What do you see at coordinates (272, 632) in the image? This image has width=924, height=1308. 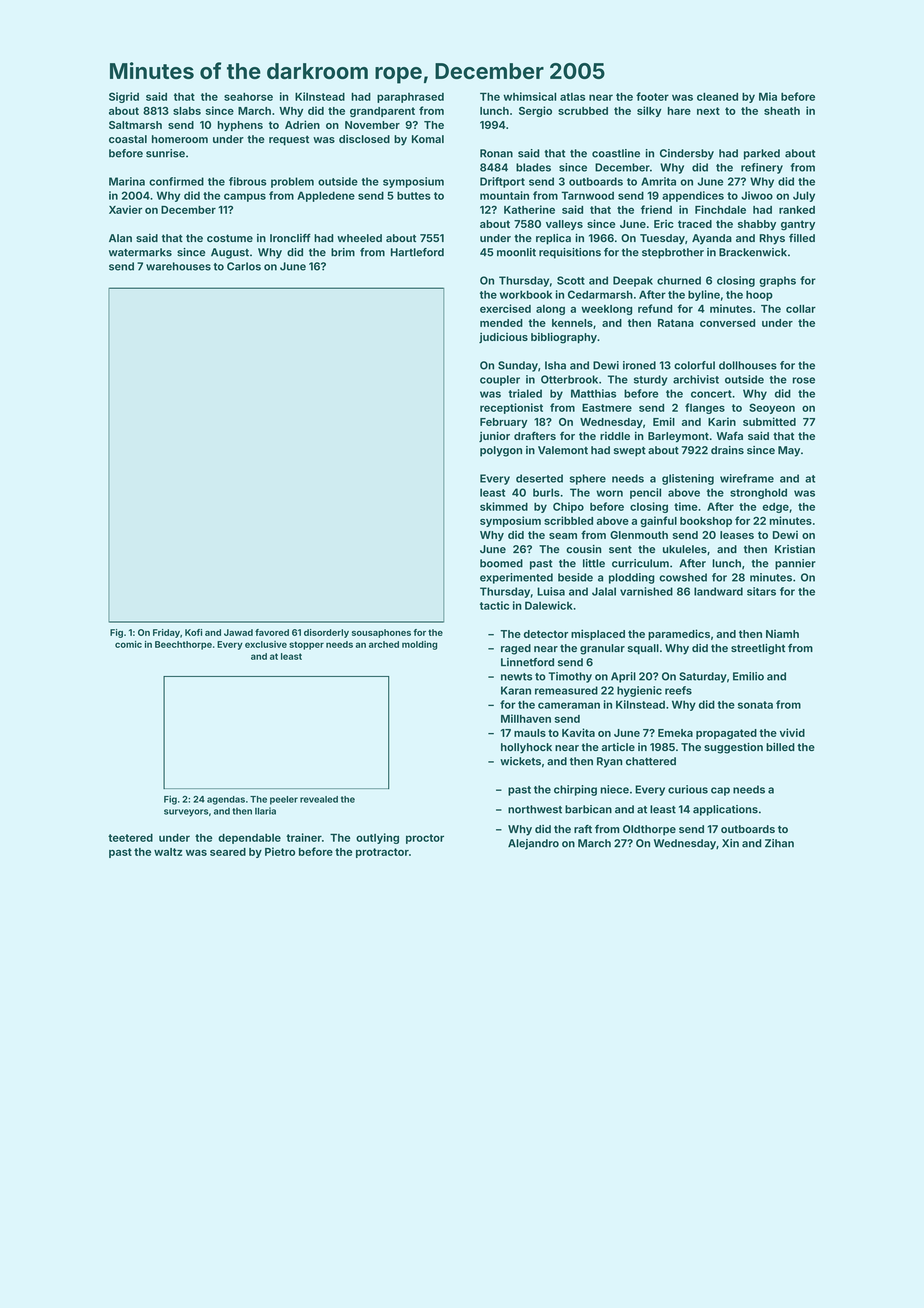 I see `favored` at bounding box center [272, 632].
